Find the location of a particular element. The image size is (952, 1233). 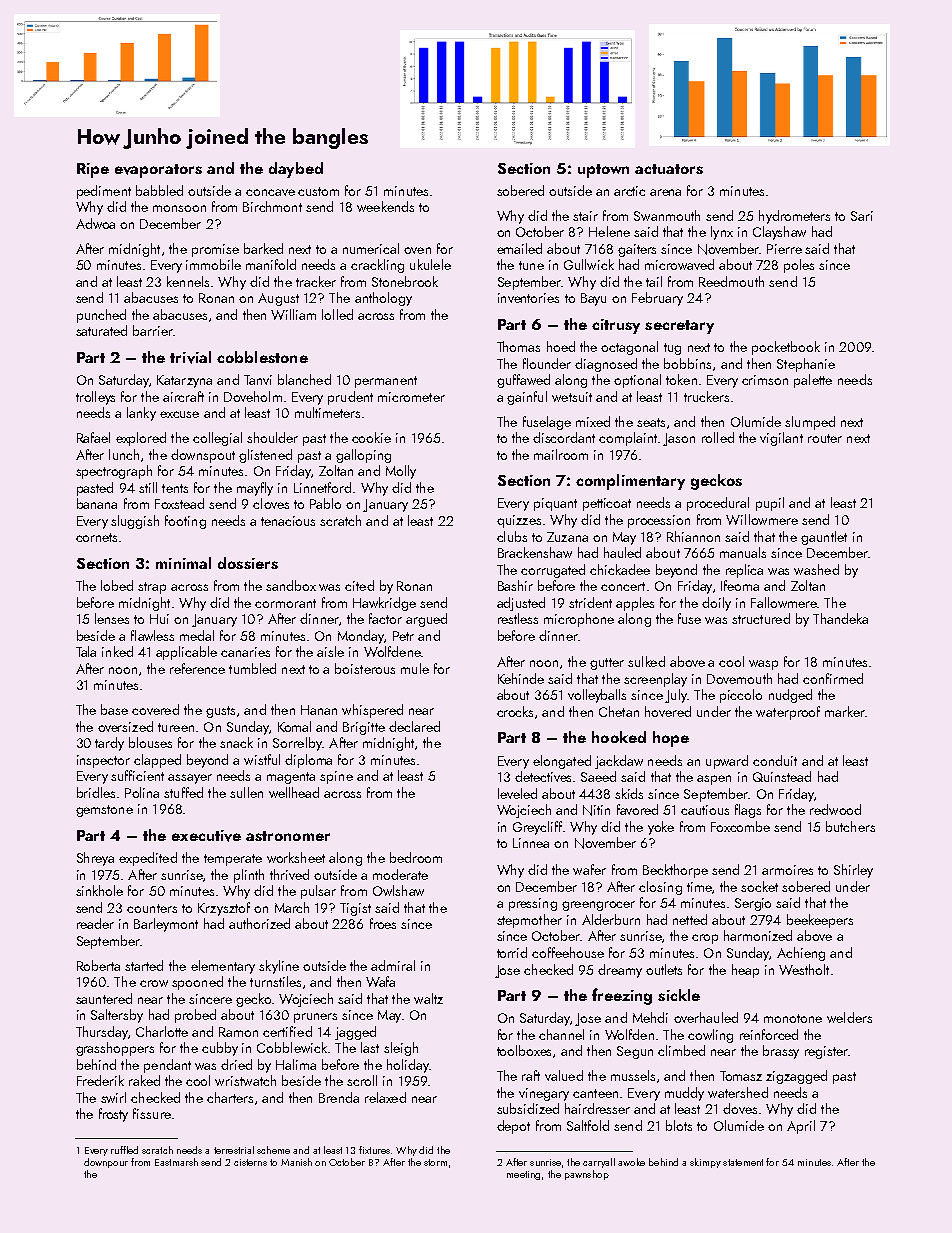

Thandeka is located at coordinates (840, 618).
